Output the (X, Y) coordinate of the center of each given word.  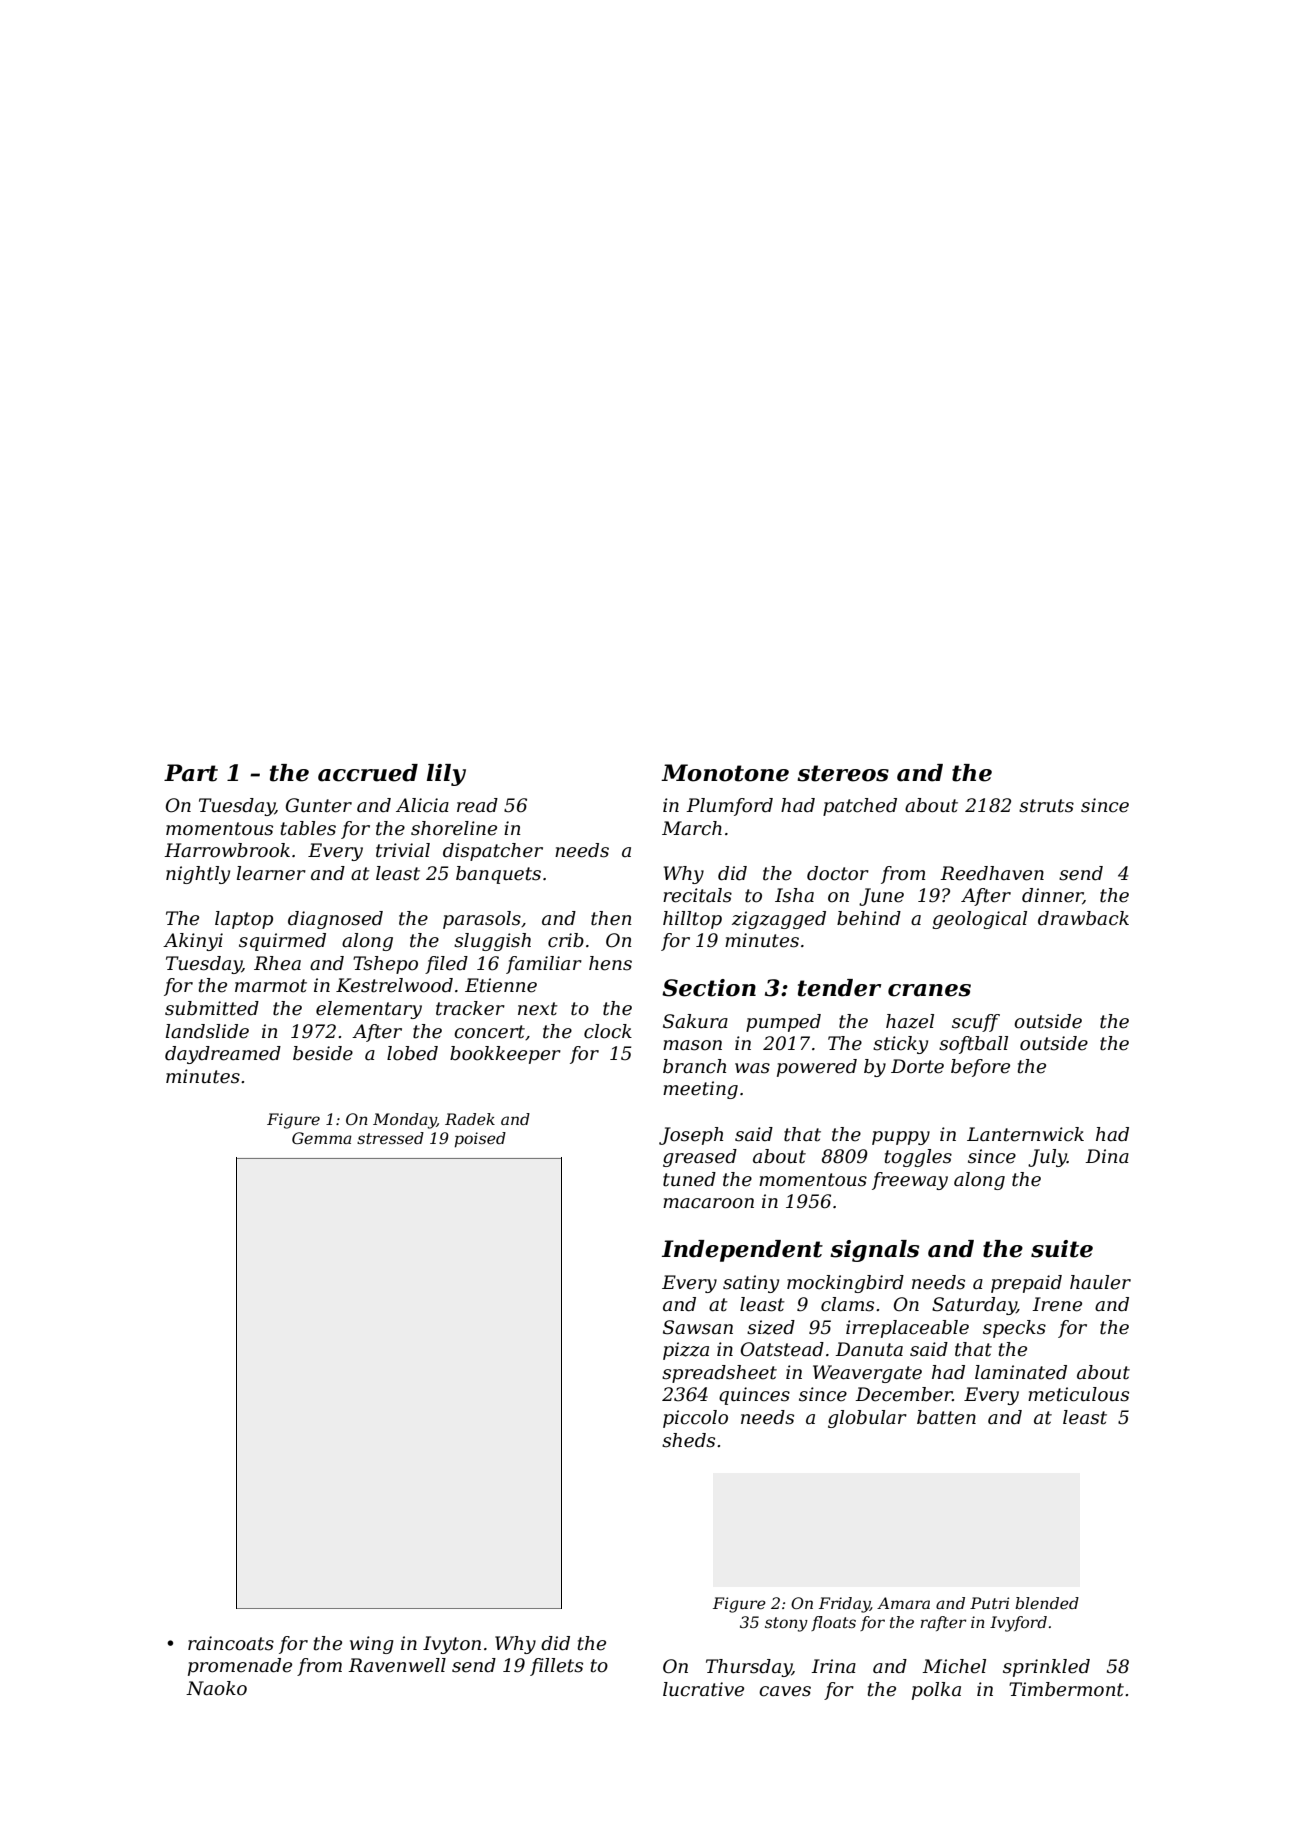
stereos (843, 773)
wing (372, 1645)
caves (785, 1691)
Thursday (749, 1668)
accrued (368, 773)
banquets (498, 875)
